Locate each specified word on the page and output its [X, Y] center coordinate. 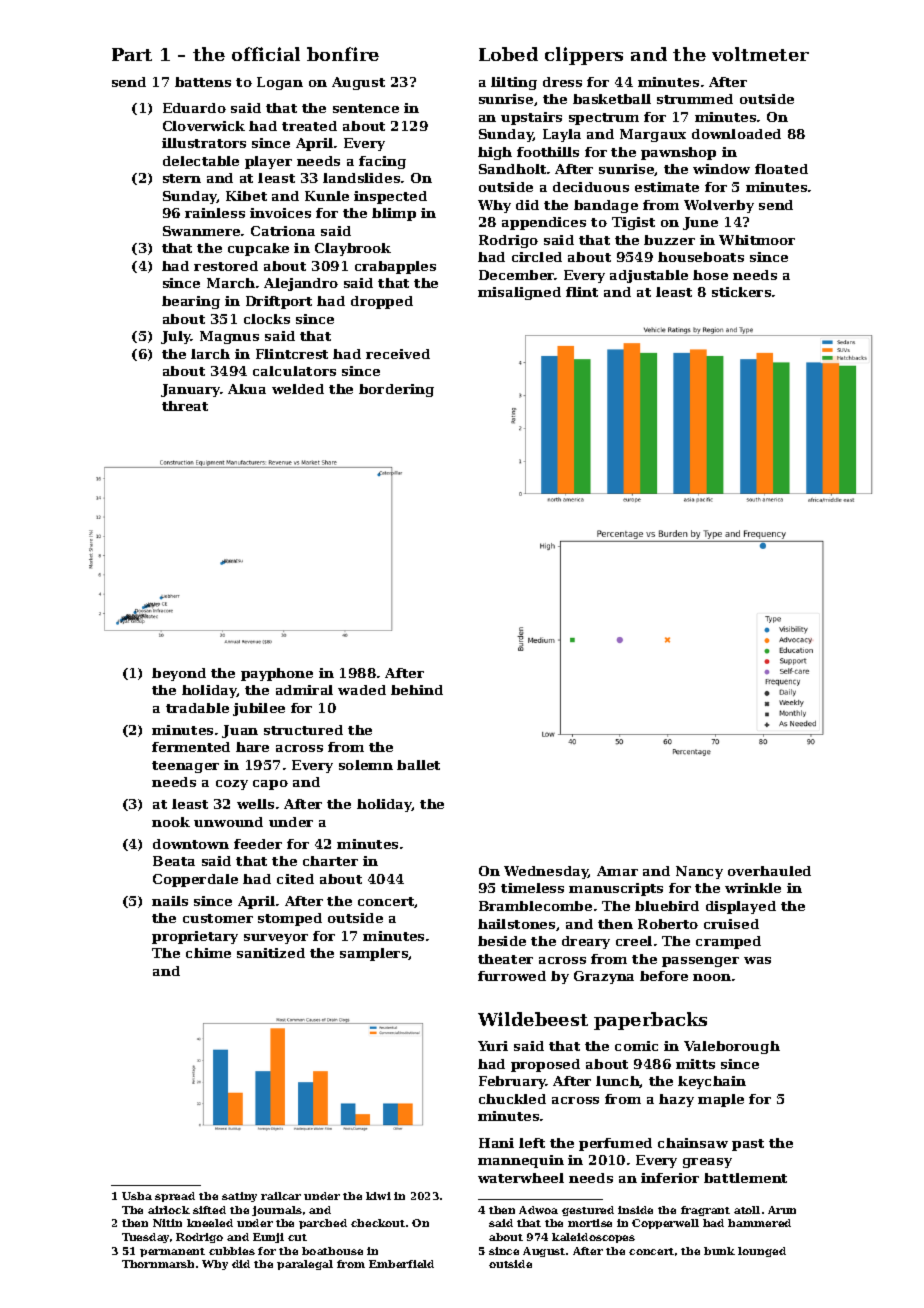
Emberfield [401, 1264]
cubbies [232, 1251]
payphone [277, 674]
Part [132, 54]
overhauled [769, 871]
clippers [584, 56]
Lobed [508, 54]
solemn [366, 765]
